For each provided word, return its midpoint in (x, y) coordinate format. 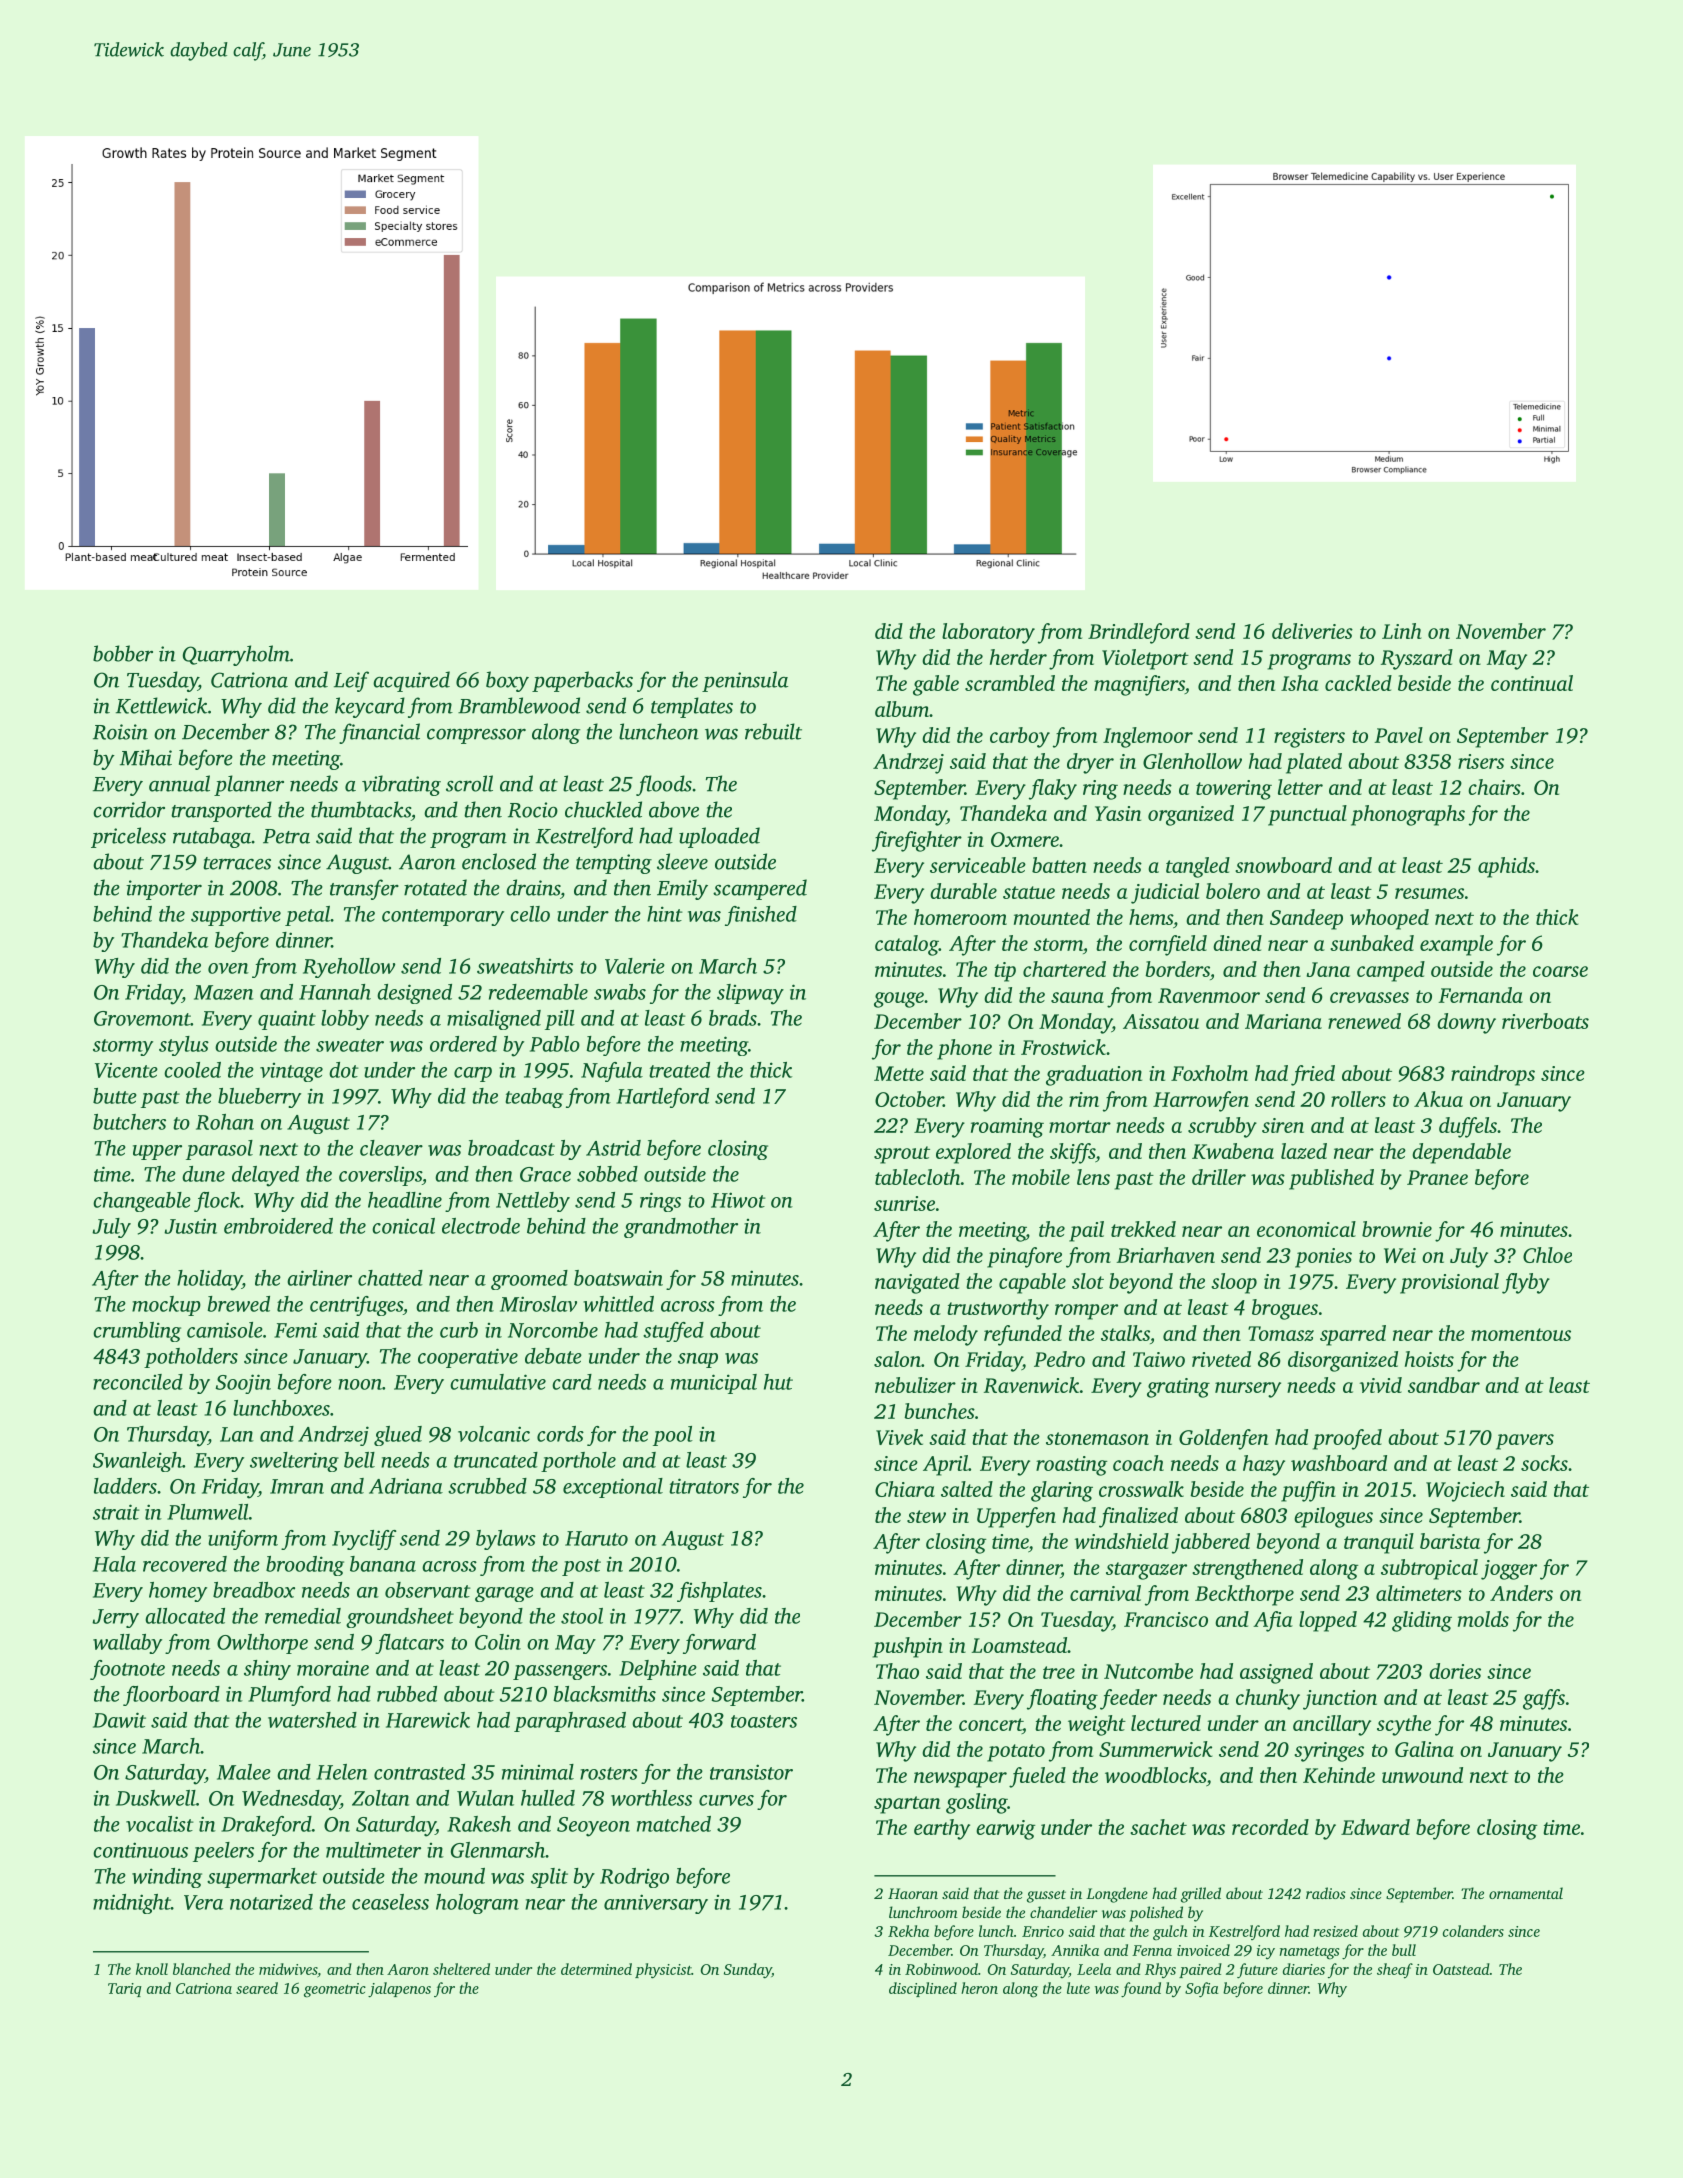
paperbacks (582, 681)
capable (1032, 1283)
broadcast (511, 1148)
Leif (351, 681)
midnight (132, 1904)
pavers (1525, 1442)
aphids (1506, 867)
